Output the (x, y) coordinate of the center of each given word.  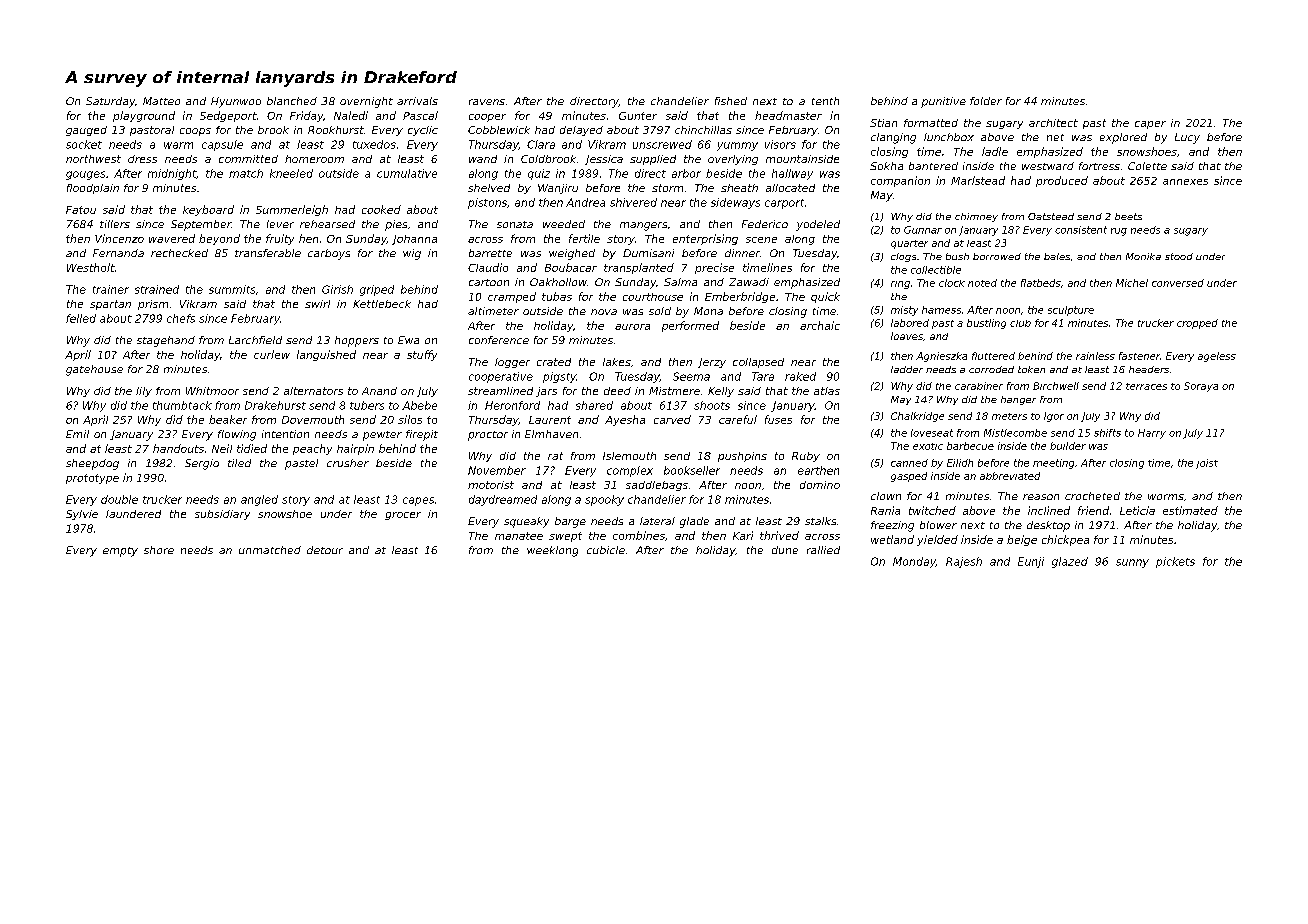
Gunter (638, 116)
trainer (111, 289)
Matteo (161, 101)
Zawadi (749, 282)
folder (986, 101)
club (1020, 323)
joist (1207, 464)
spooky (604, 500)
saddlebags (657, 486)
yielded (937, 540)
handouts (178, 448)
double (119, 499)
